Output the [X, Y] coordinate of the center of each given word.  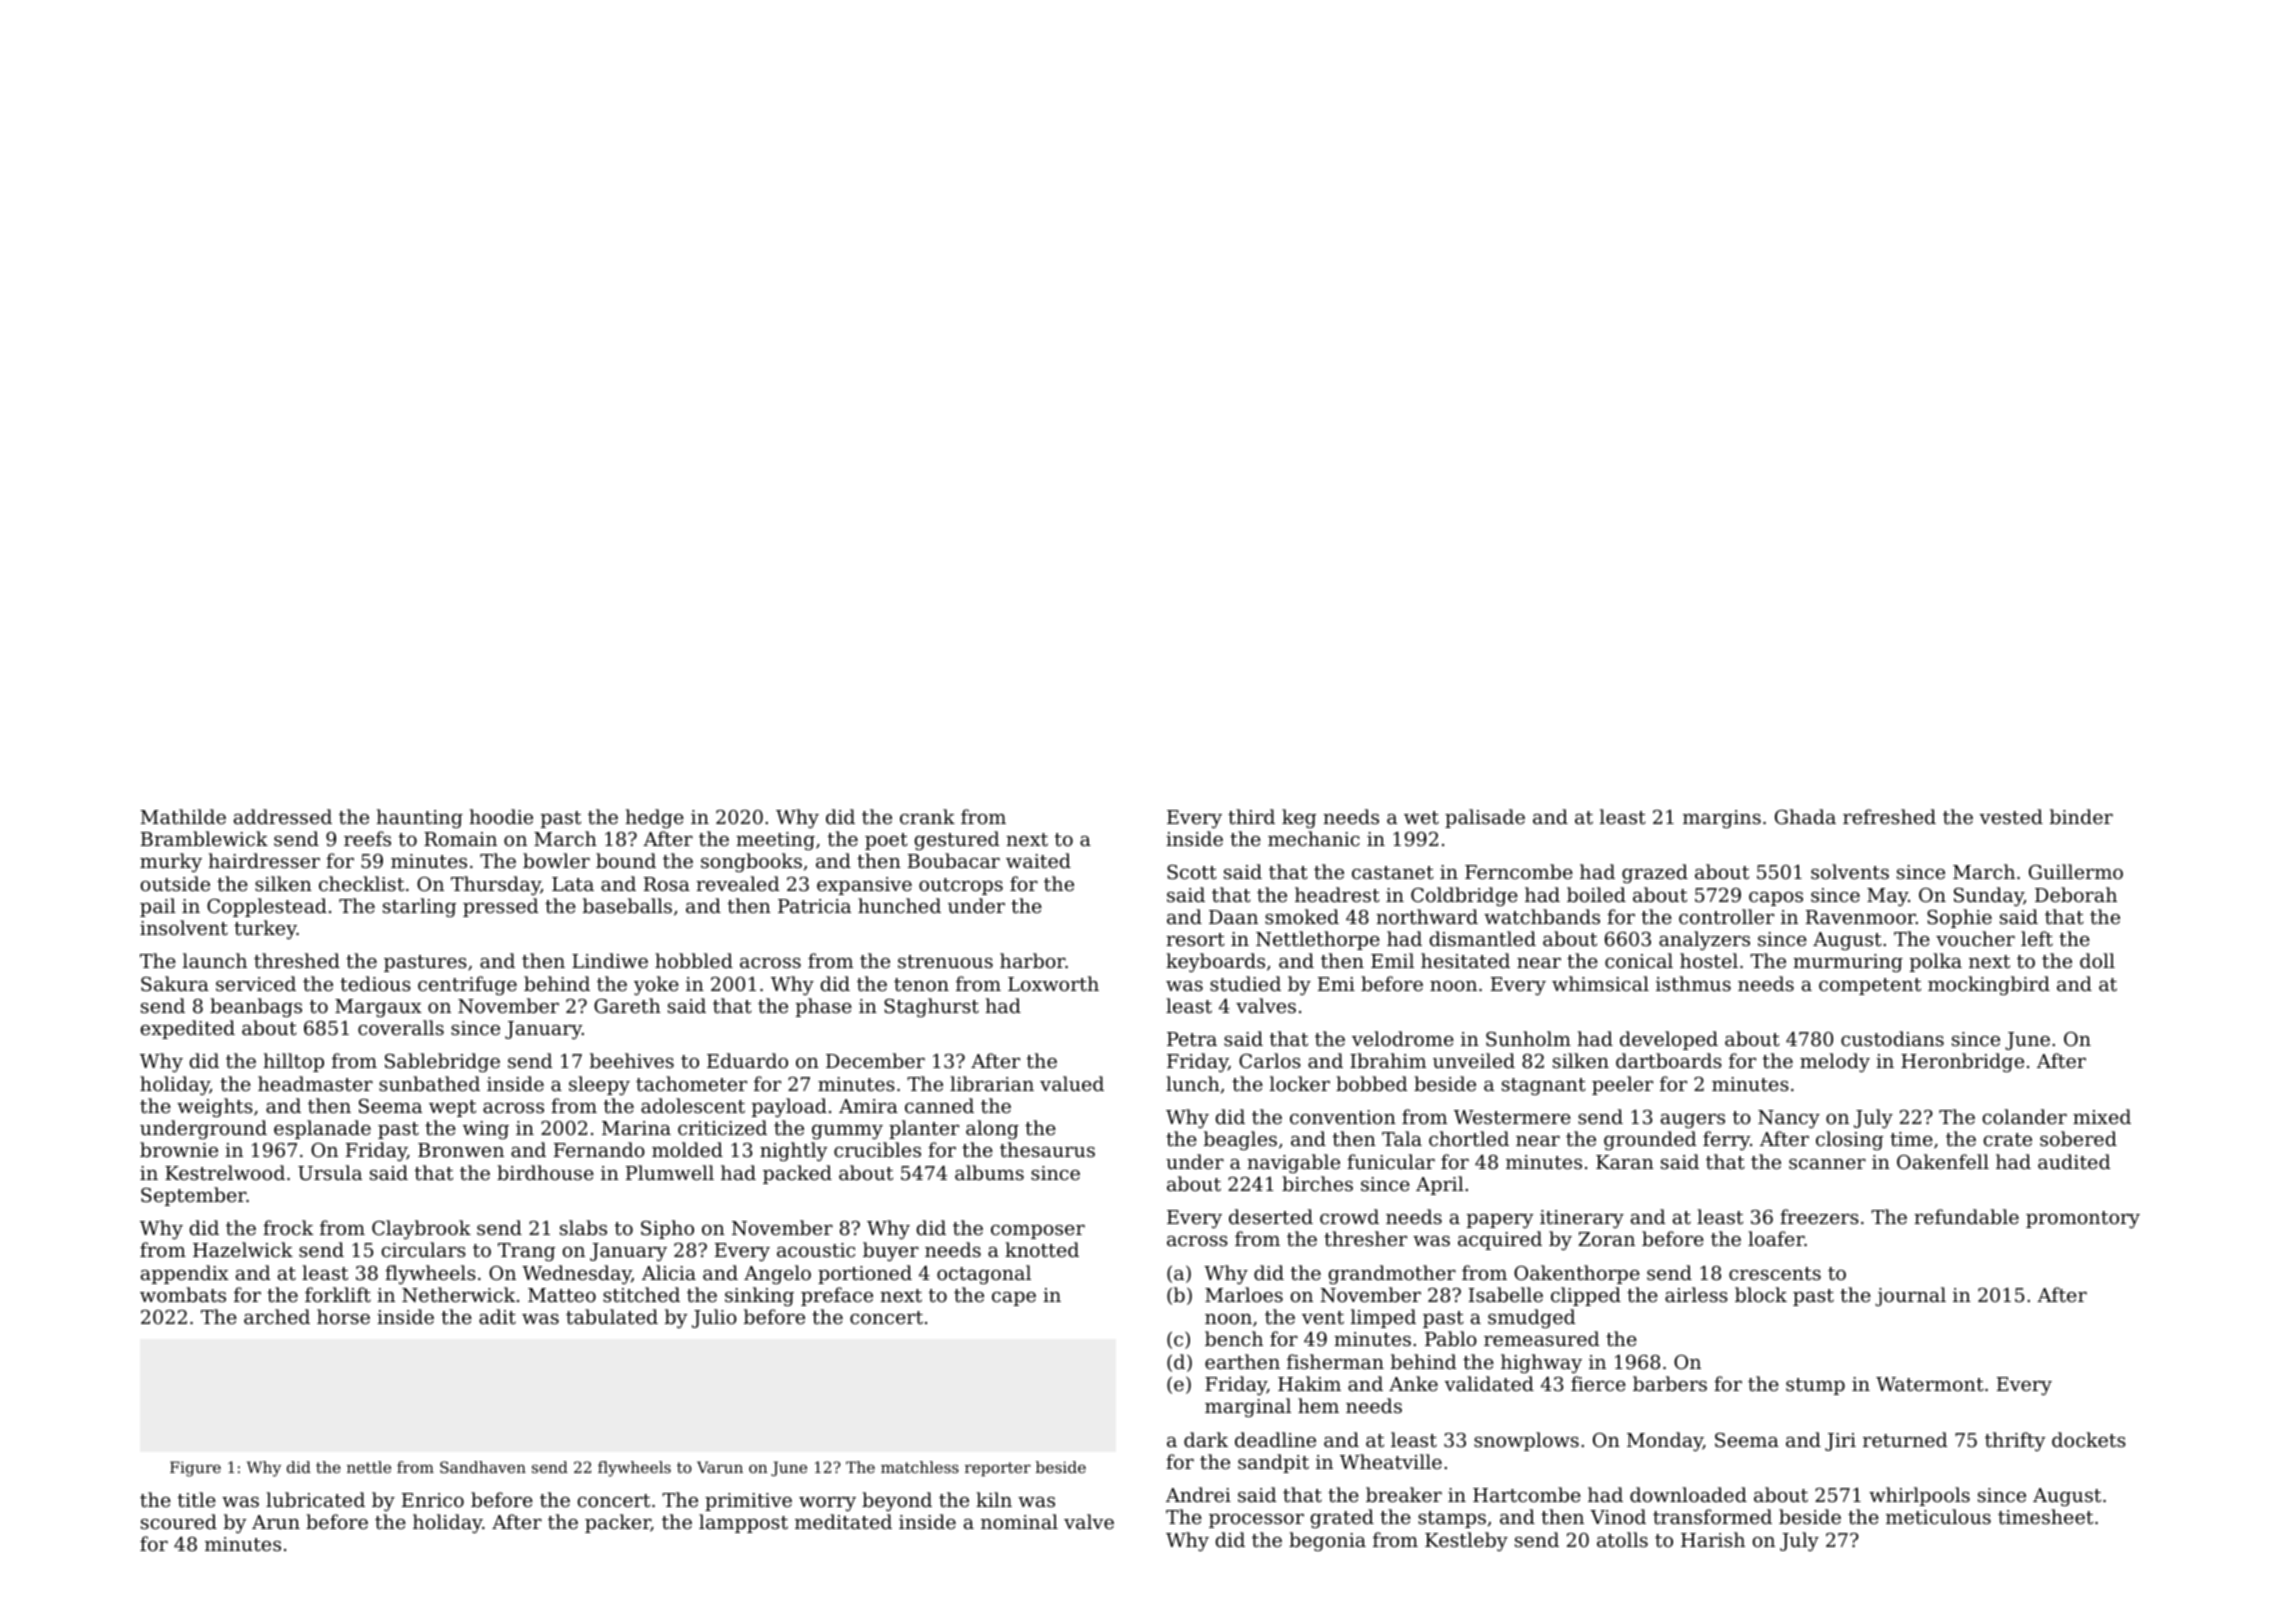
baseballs [627, 905]
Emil [1392, 960]
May [1887, 897]
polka [1936, 962]
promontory [2083, 1219]
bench [1234, 1338]
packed [797, 1174]
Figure [195, 1469]
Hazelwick [243, 1249]
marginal [1248, 1407]
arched [277, 1316]
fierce [1598, 1383]
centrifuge [467, 985]
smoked [1302, 916]
